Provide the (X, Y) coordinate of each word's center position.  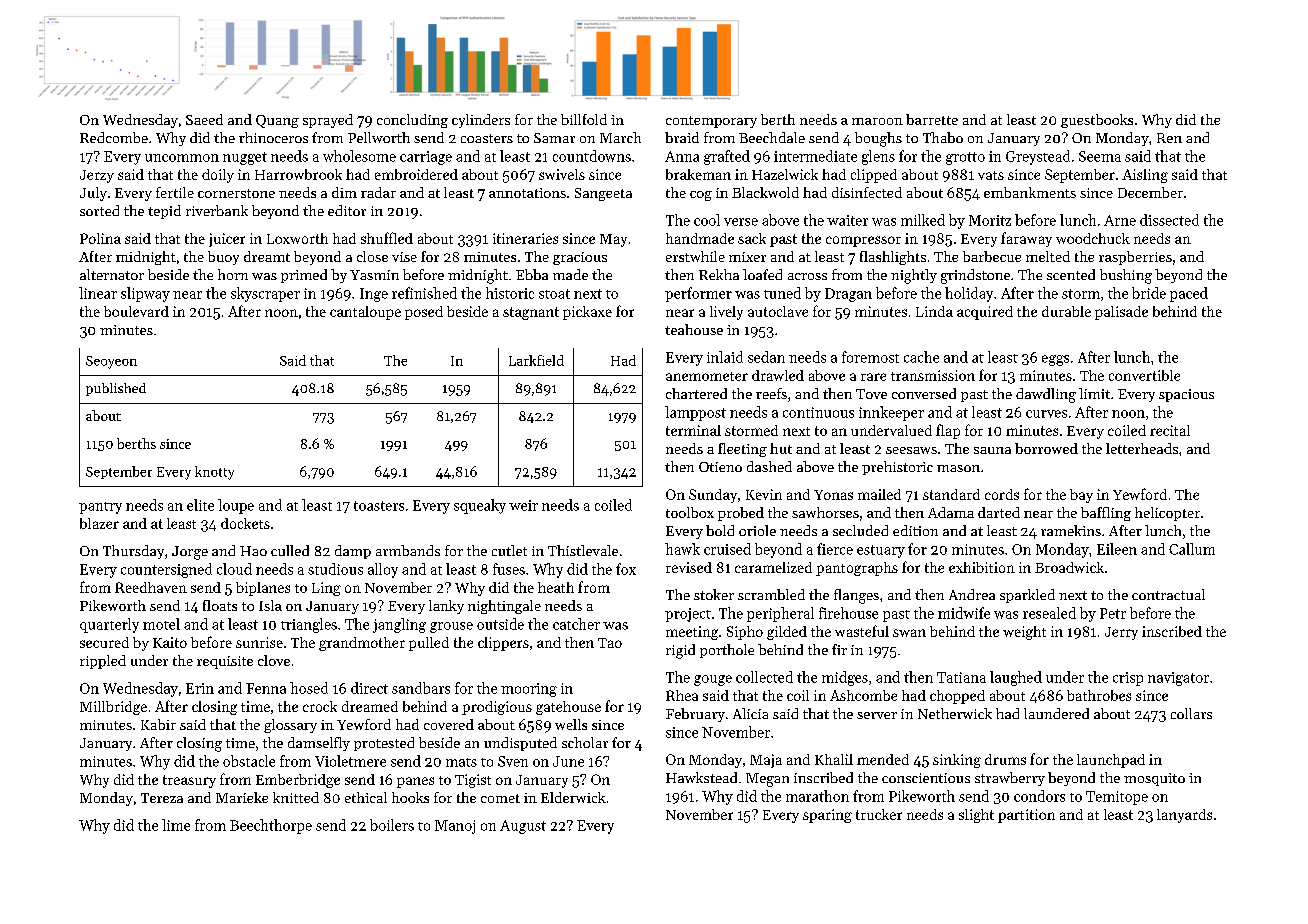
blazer (99, 523)
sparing (827, 816)
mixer (747, 257)
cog (701, 196)
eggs (1055, 360)
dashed (769, 466)
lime (176, 825)
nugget (245, 158)
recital (1170, 430)
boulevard (136, 311)
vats (991, 175)
